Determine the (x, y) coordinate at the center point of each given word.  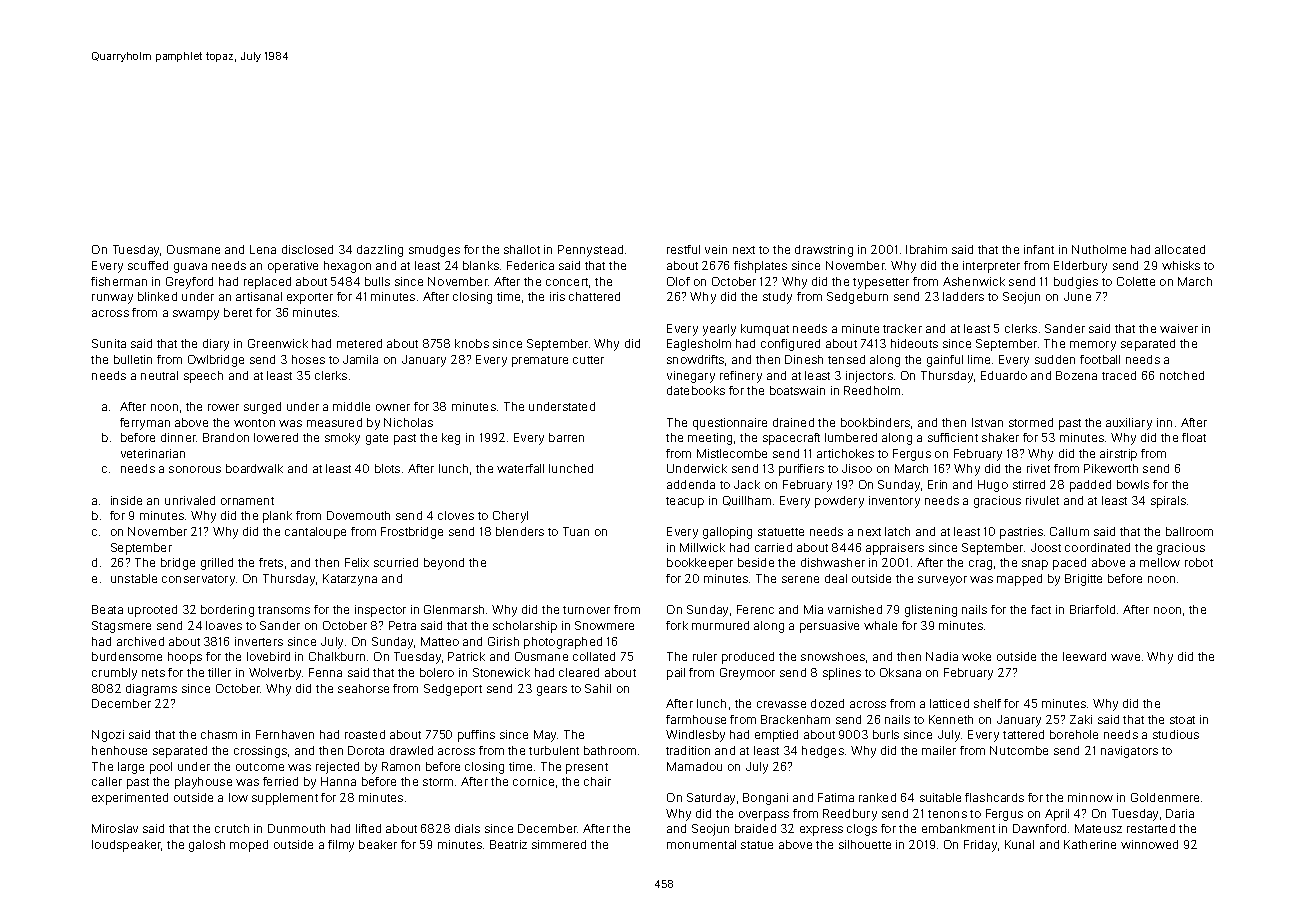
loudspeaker (126, 846)
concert (567, 282)
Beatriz (508, 844)
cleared (579, 672)
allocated (1180, 249)
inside (126, 500)
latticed (949, 703)
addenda (691, 484)
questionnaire (730, 424)
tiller (219, 672)
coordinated (1097, 547)
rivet (1038, 468)
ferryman (145, 424)
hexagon (347, 267)
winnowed (1149, 844)
